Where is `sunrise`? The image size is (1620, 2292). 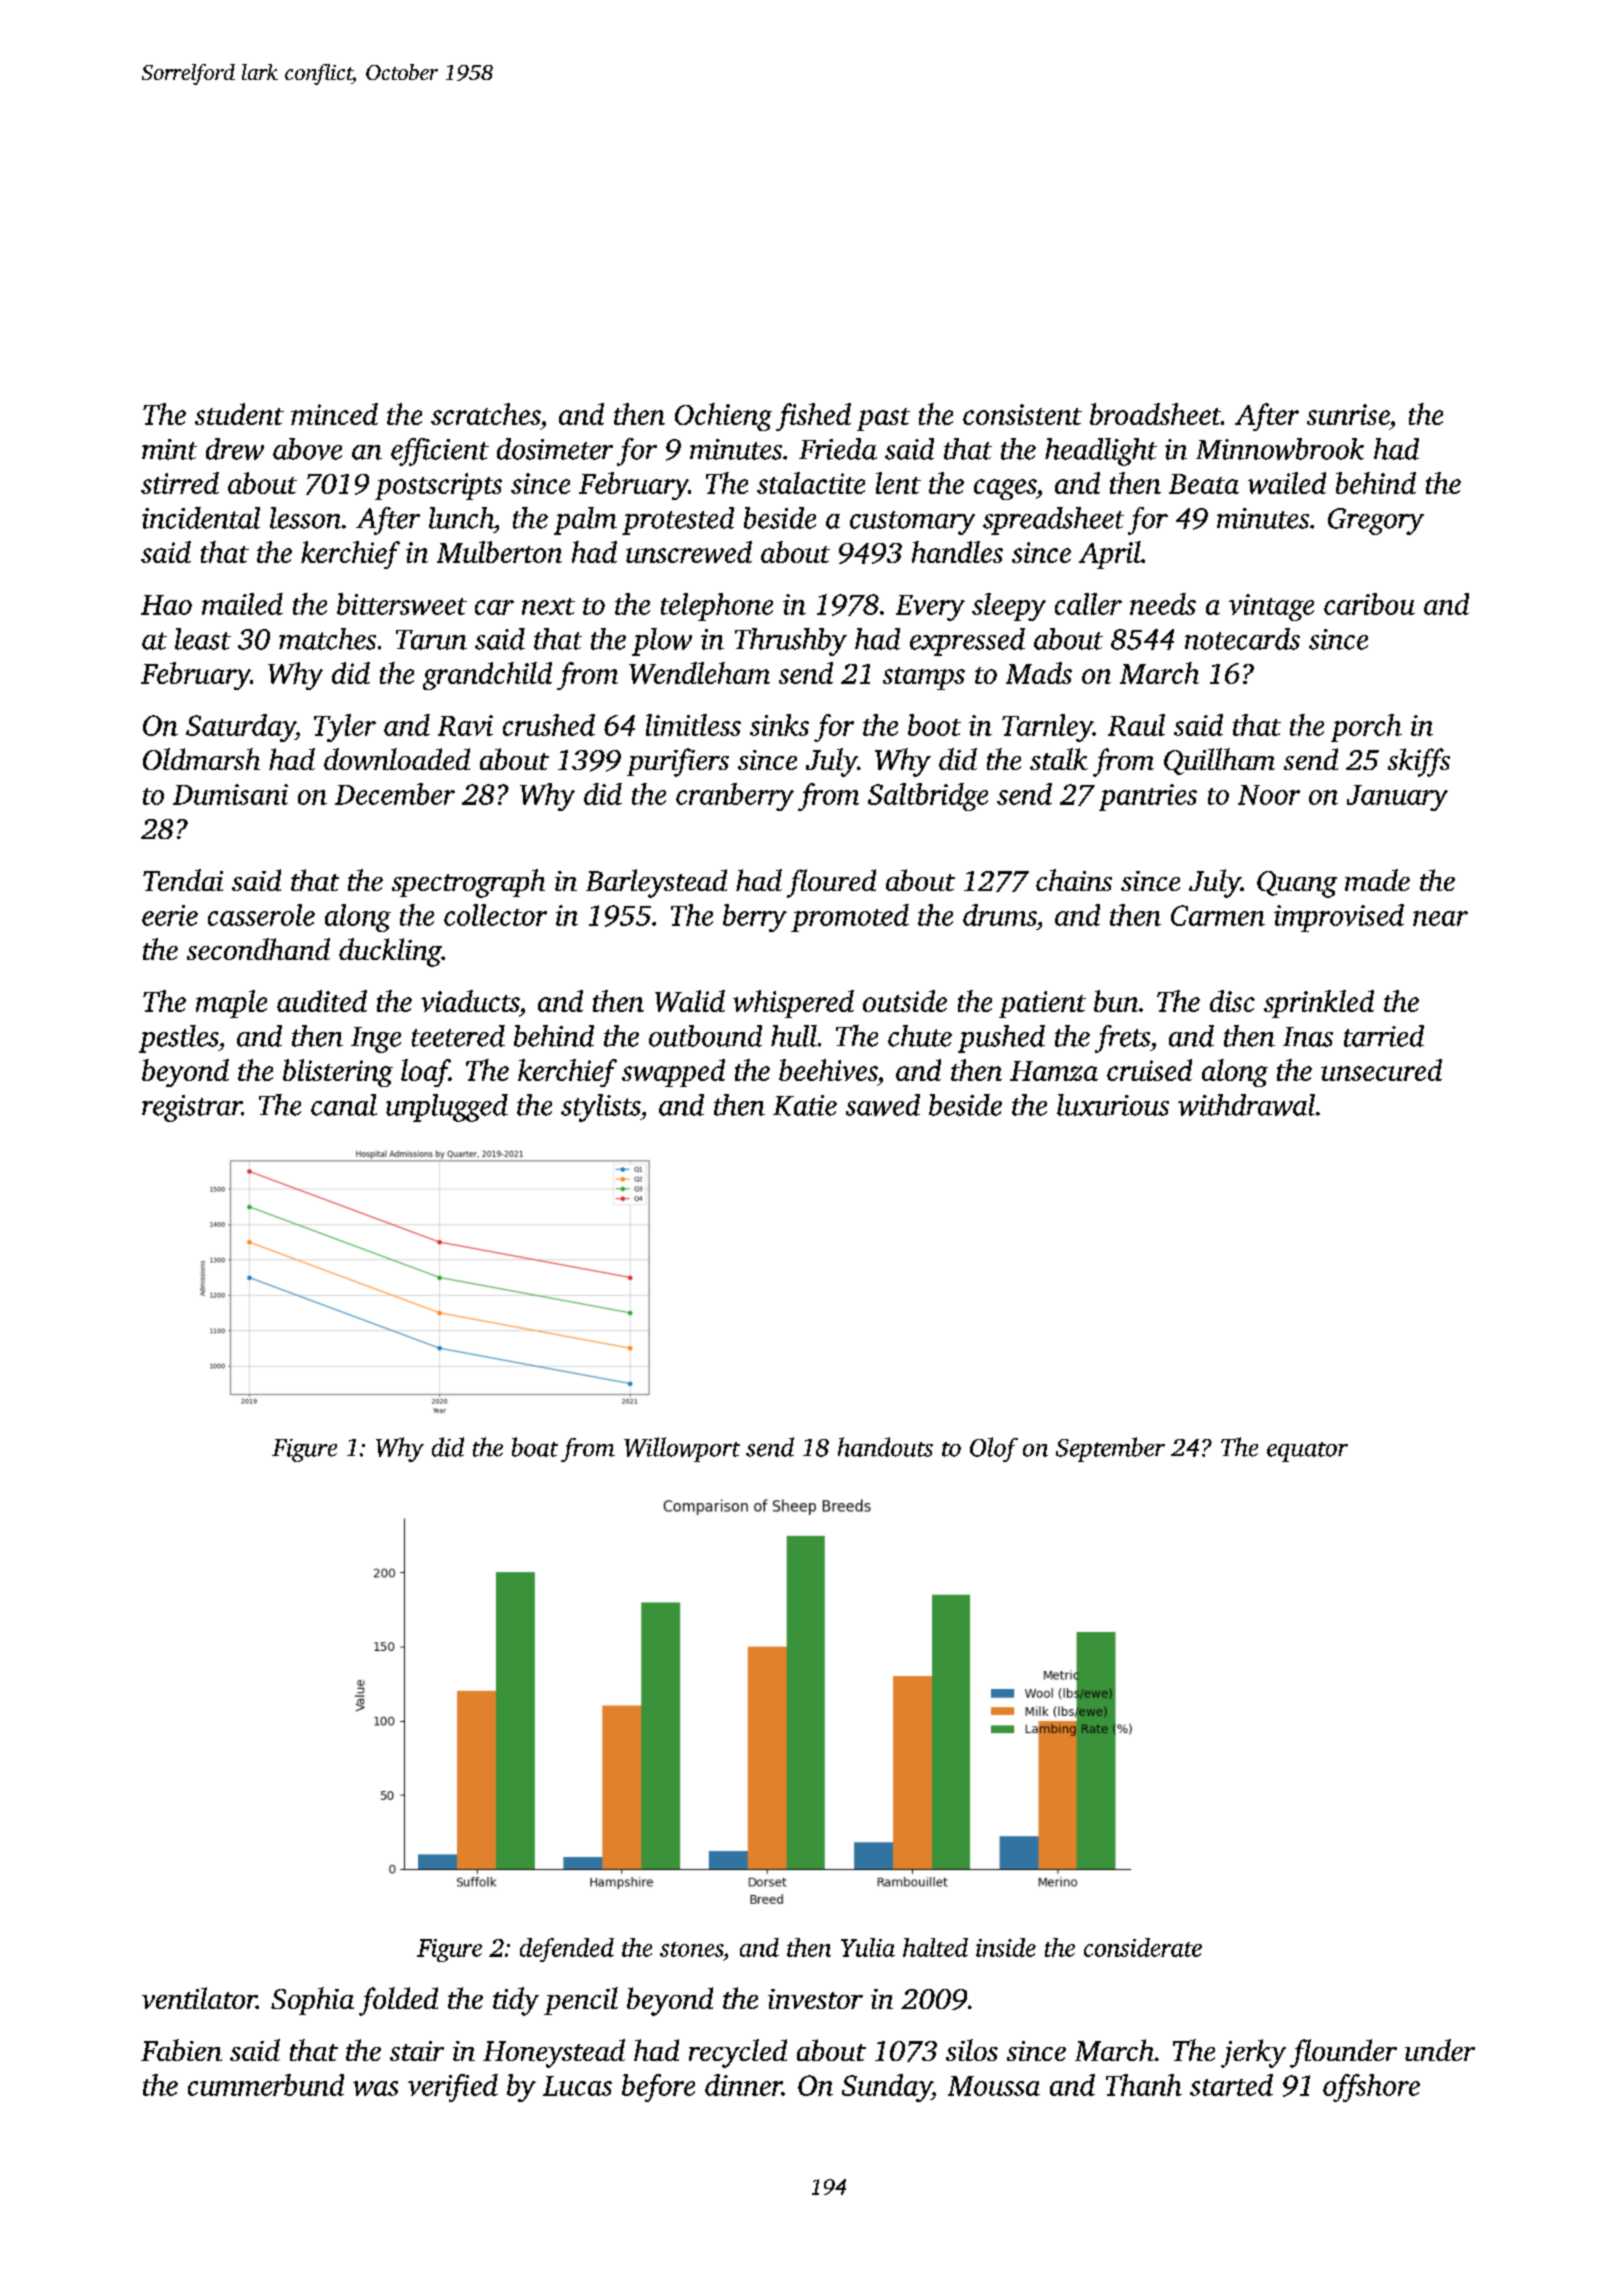 sunrise is located at coordinates (1348, 414).
